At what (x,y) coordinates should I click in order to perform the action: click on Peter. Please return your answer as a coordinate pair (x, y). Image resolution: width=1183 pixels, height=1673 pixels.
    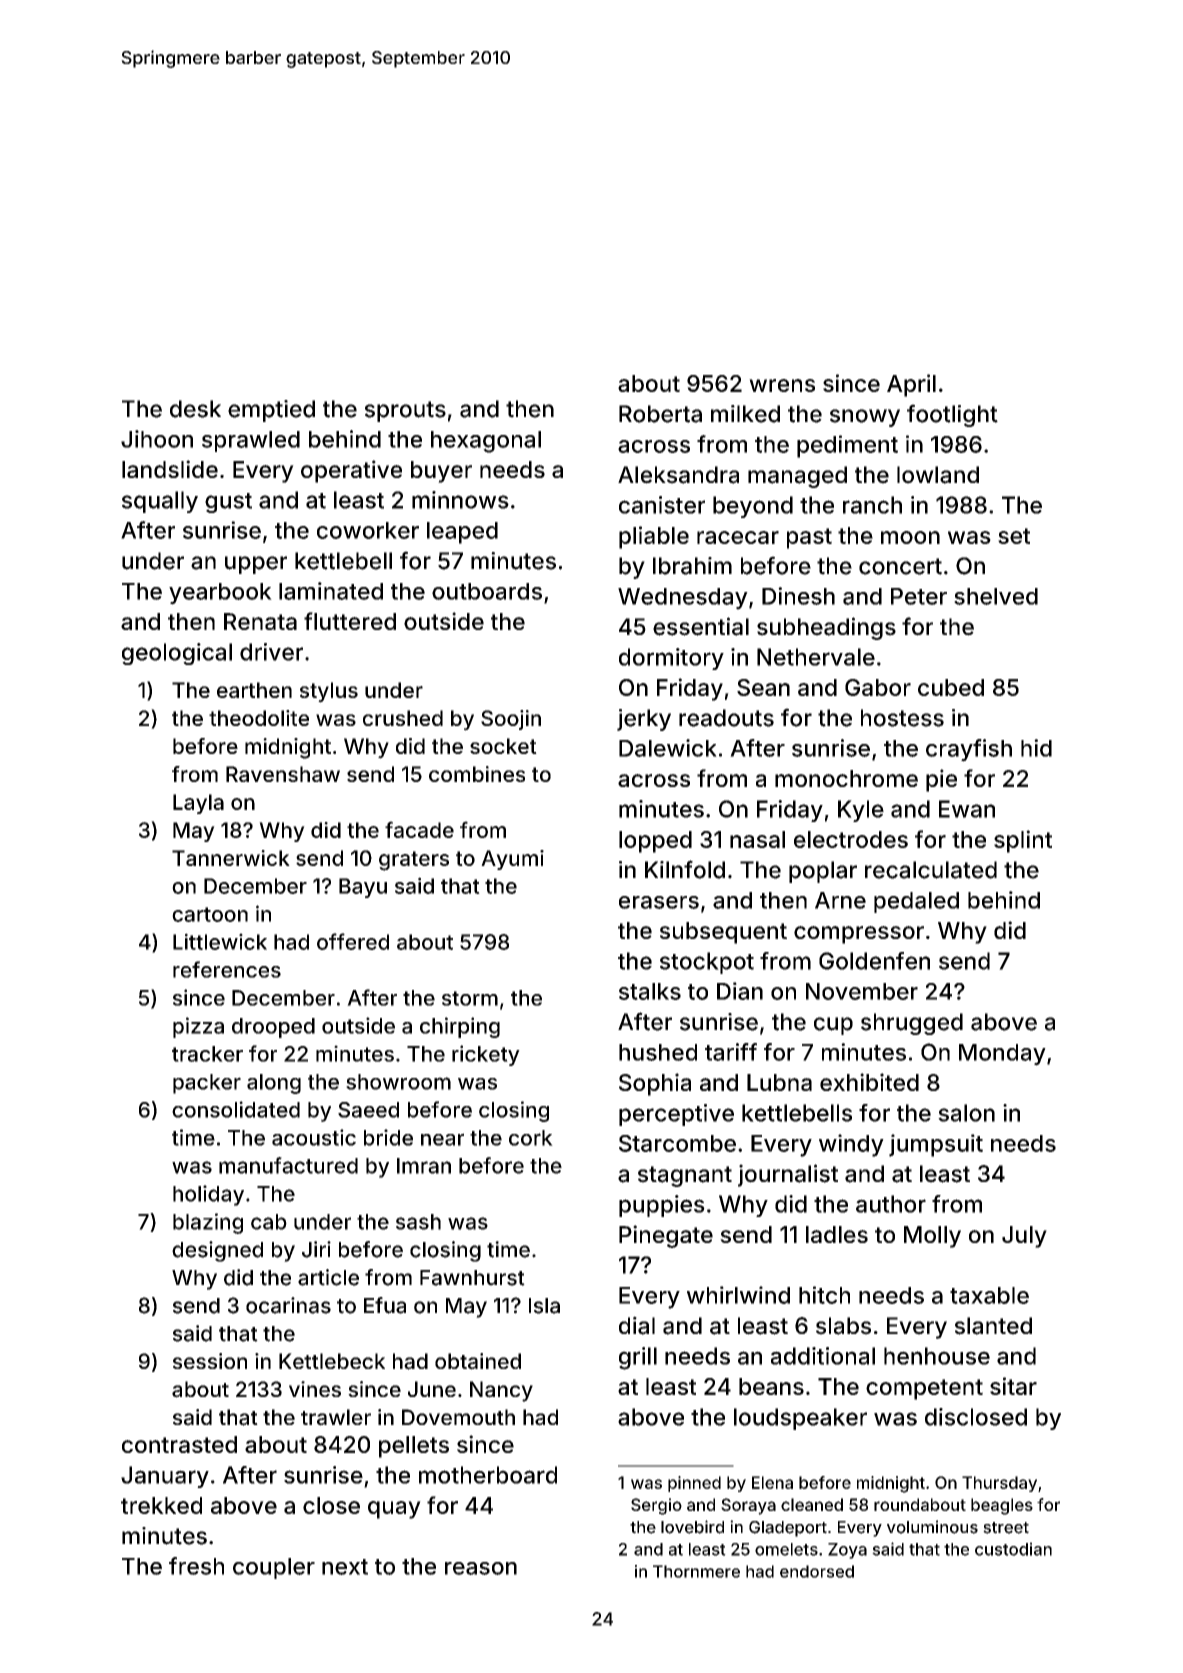
    Looking at the image, I should click on (919, 596).
